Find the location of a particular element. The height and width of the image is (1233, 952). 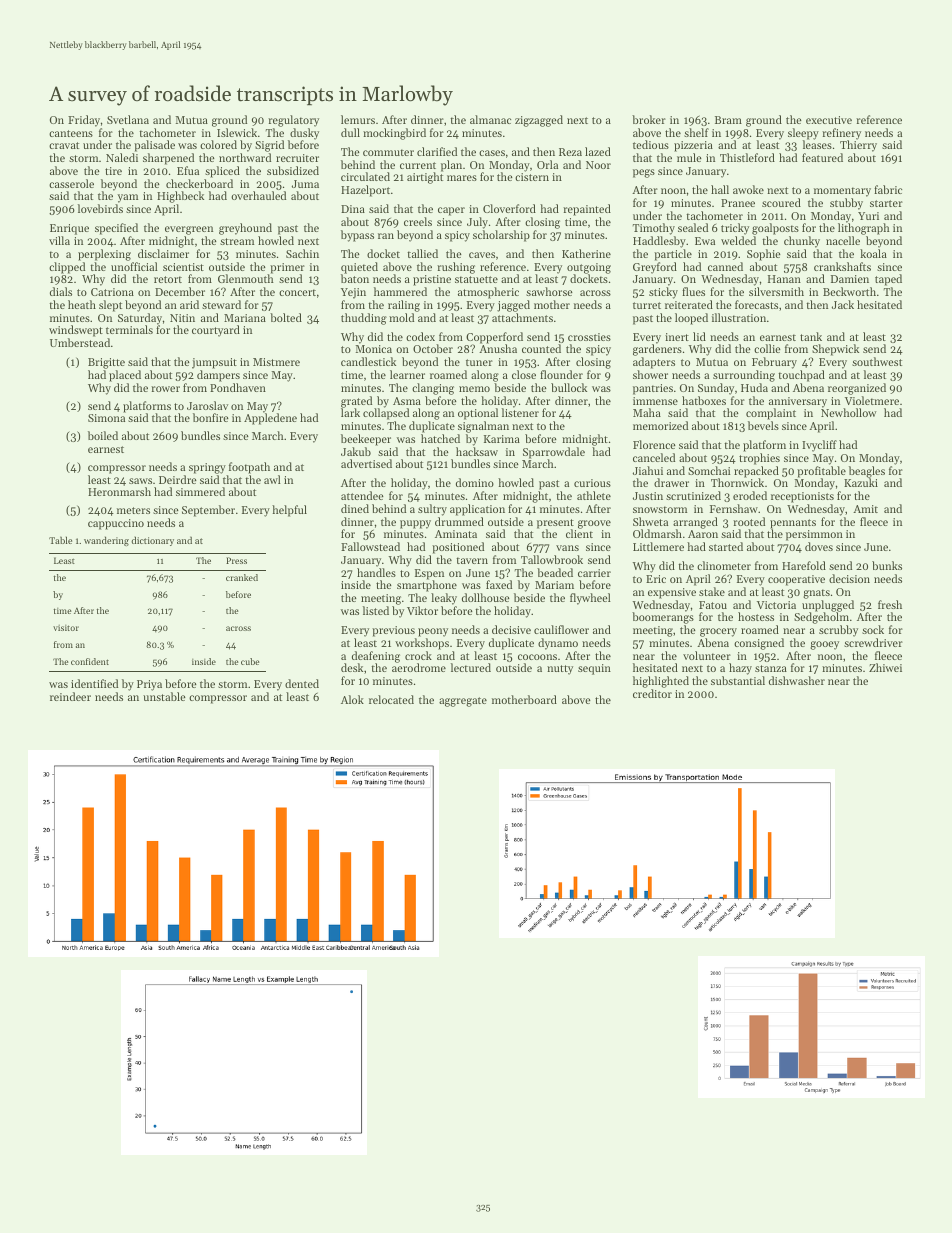

codex is located at coordinates (420, 336).
